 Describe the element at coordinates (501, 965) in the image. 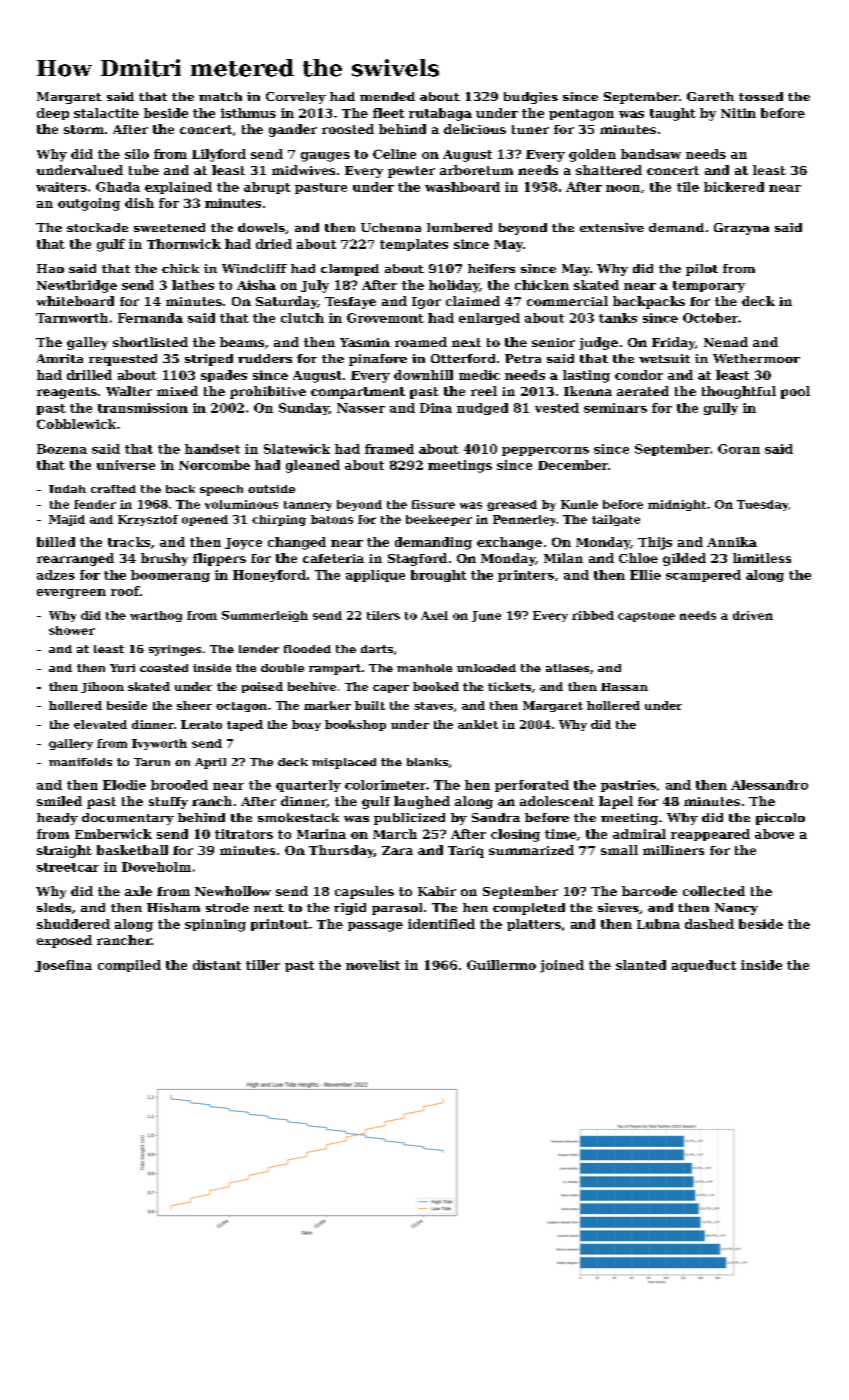

I see `Guillermo` at that location.
